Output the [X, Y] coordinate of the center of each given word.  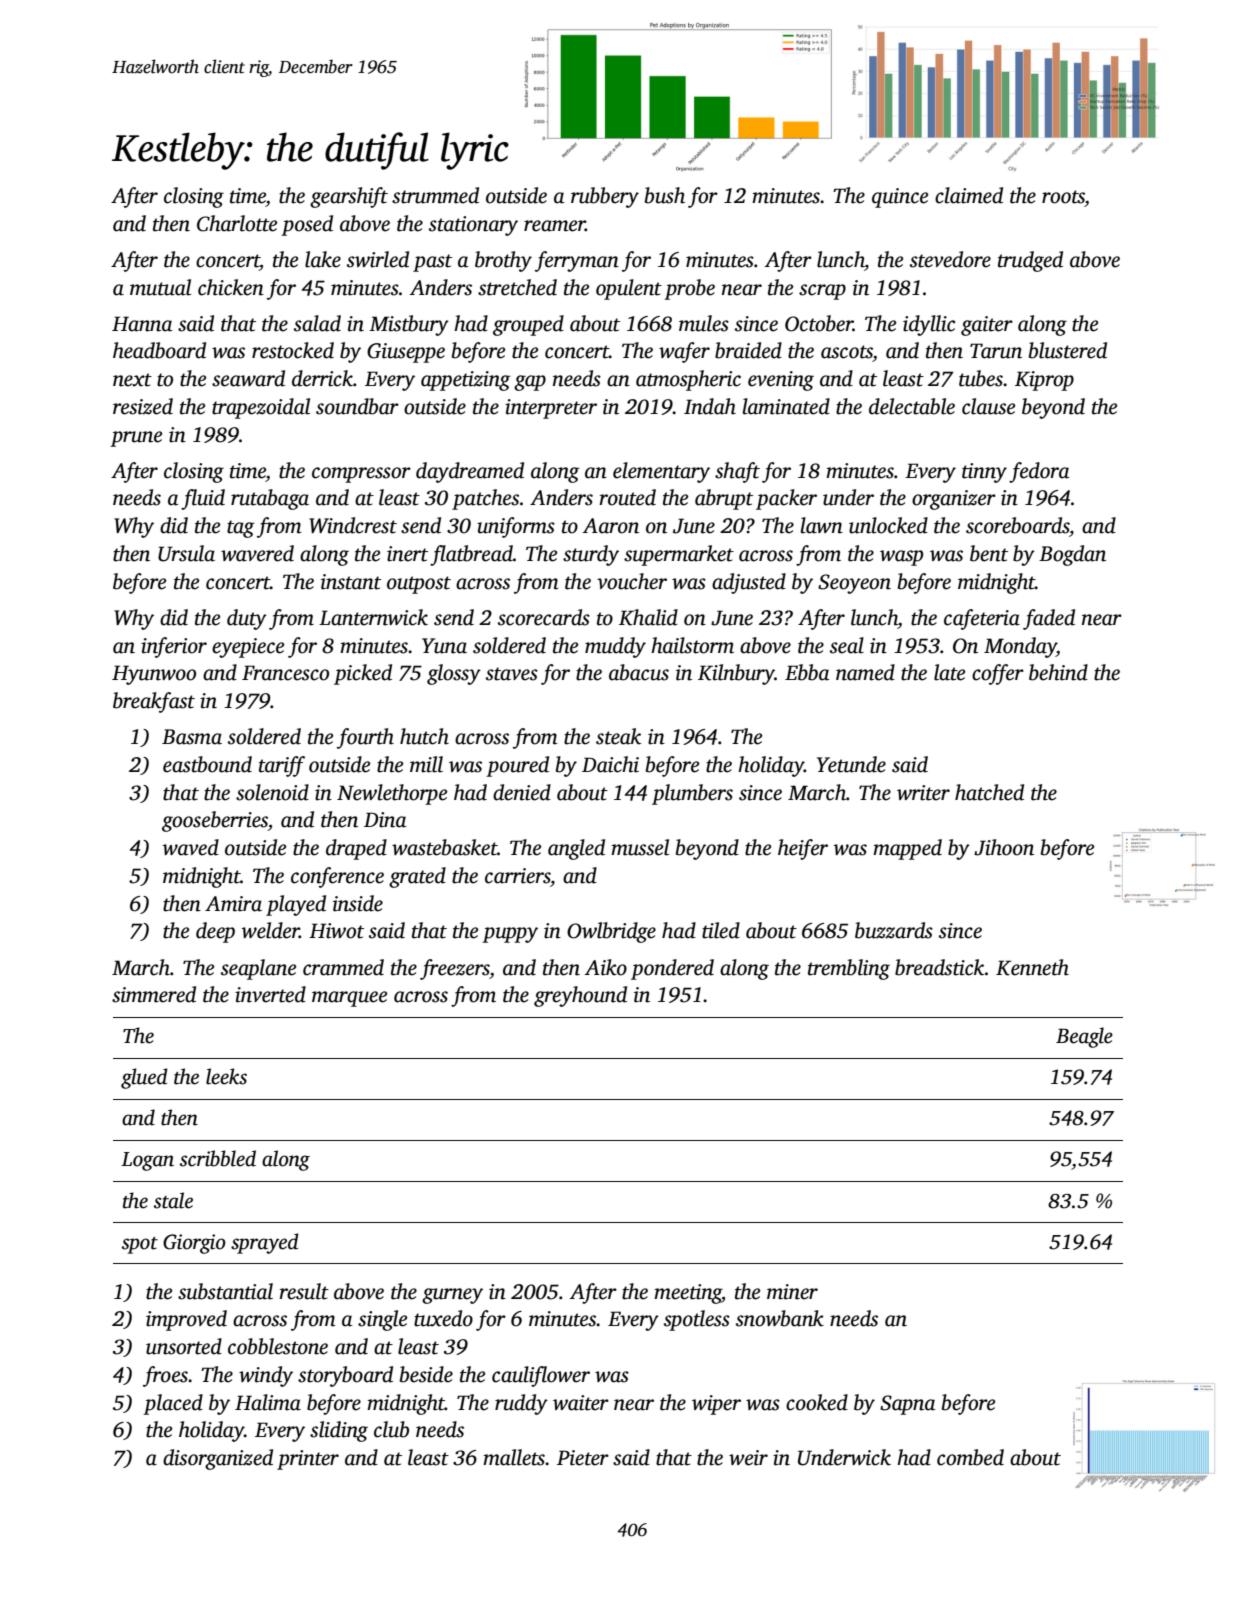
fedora [1039, 472]
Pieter [583, 1458]
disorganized [218, 1459]
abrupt [724, 499]
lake [323, 259]
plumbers [692, 794]
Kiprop [1044, 381]
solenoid [272, 792]
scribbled [218, 1158]
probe [689, 289]
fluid [203, 499]
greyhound [580, 996]
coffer [998, 674]
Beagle [1084, 1037]
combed [970, 1457]
